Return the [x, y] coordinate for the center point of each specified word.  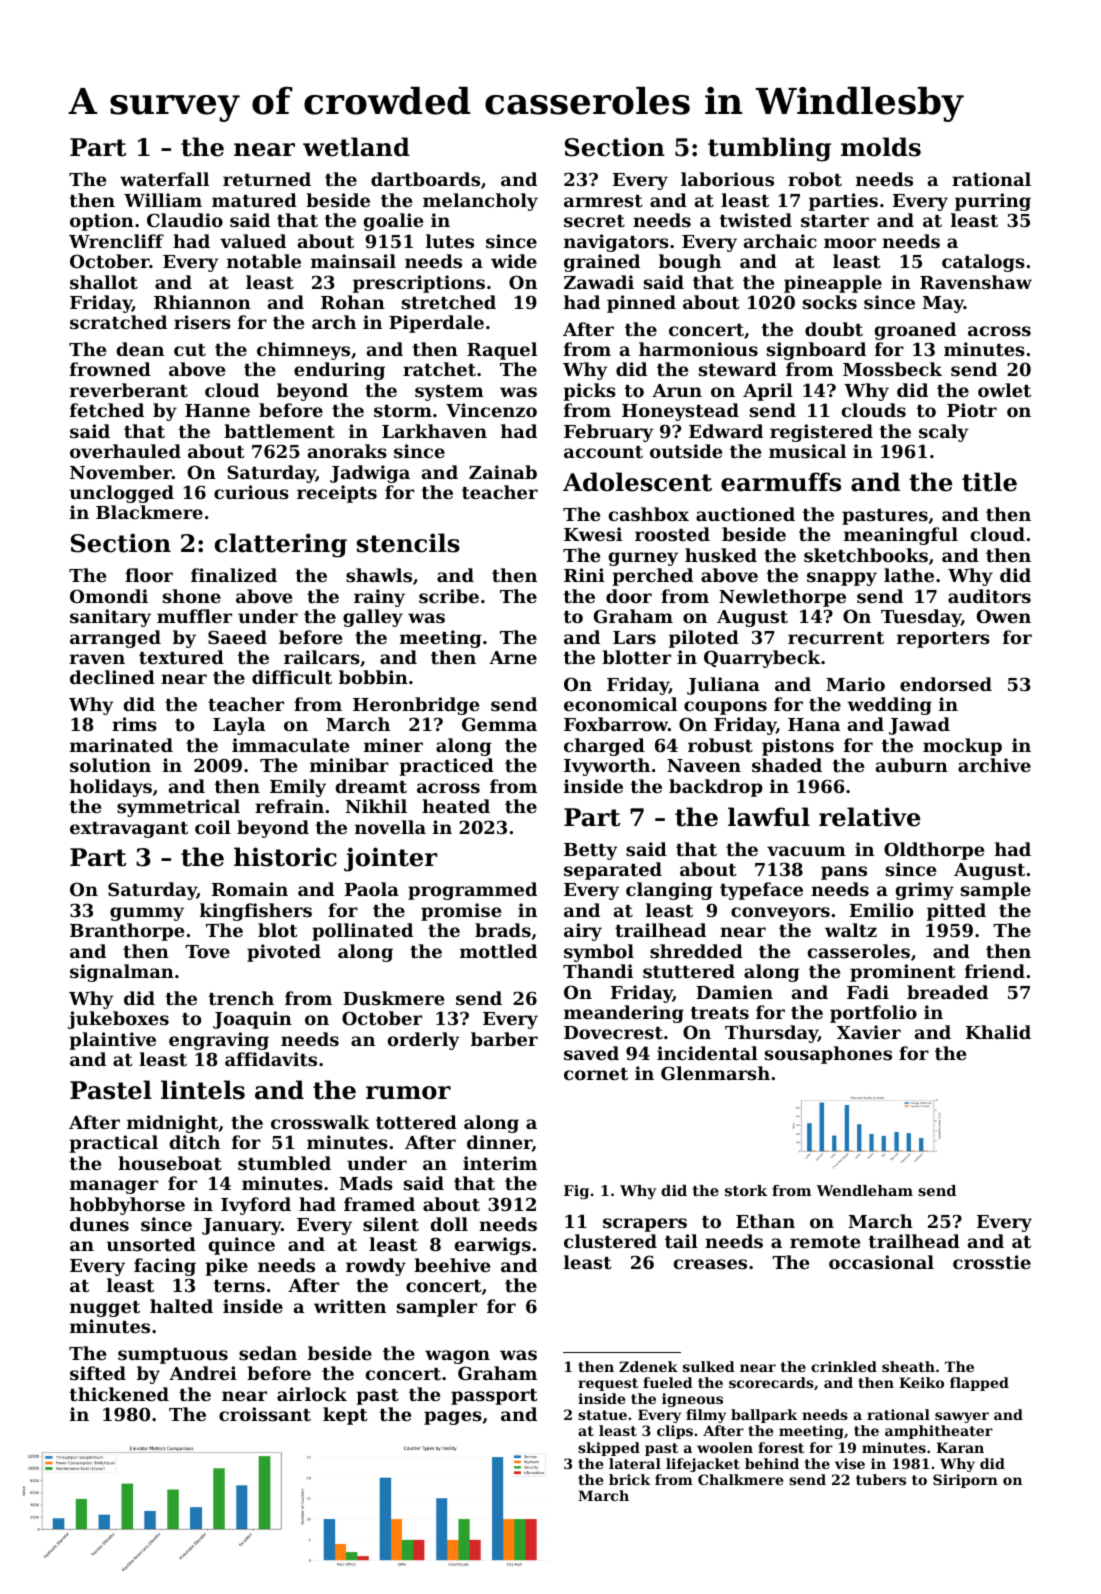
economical [620, 704]
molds [881, 147]
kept [345, 1416]
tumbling [769, 149]
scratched [118, 322]
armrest [603, 201]
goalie [393, 222]
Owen [1004, 616]
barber [504, 1039]
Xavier [869, 1032]
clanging [669, 891]
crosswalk [320, 1122]
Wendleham [864, 1190]
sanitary [110, 618]
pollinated [362, 932]
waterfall [164, 179]
